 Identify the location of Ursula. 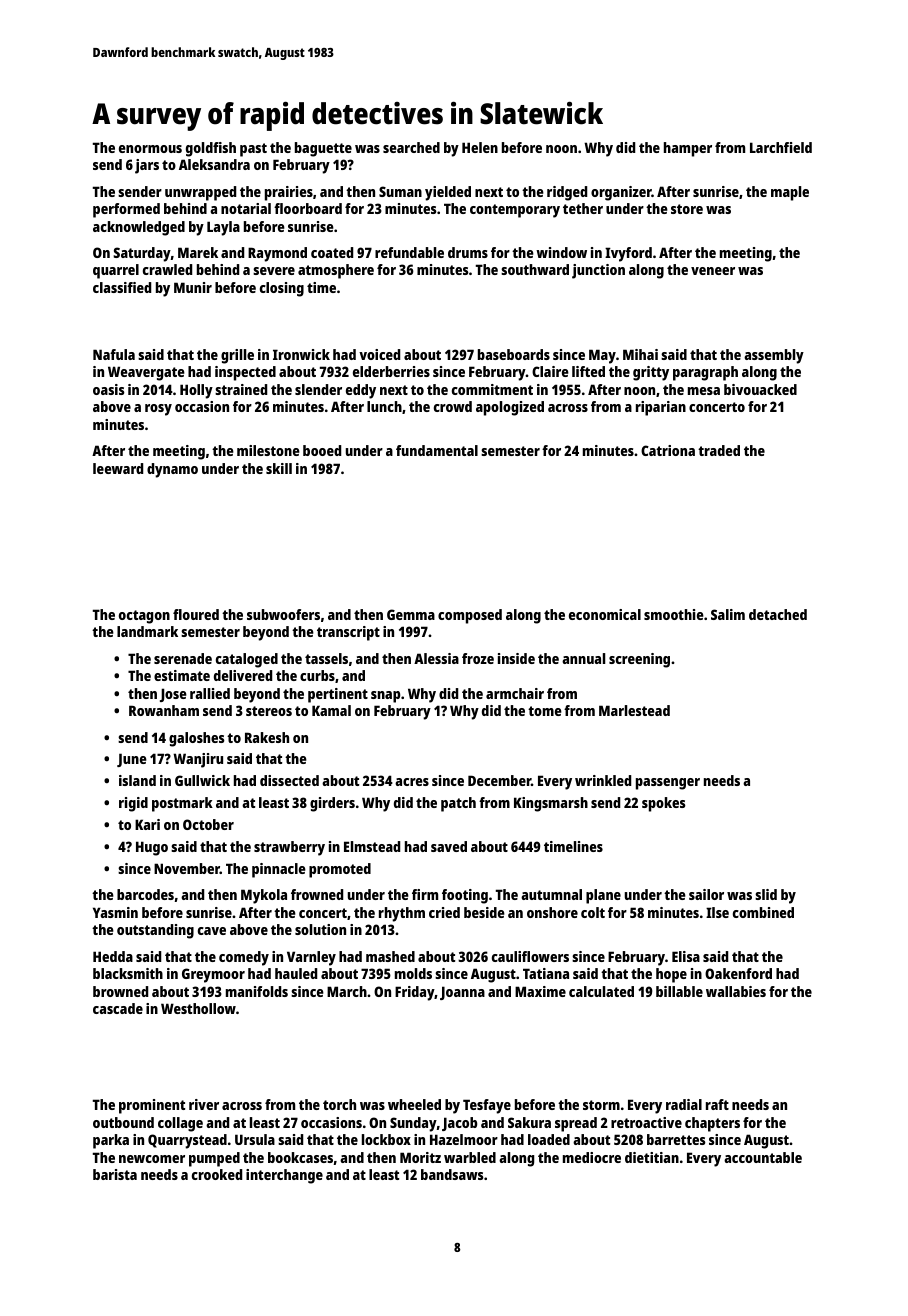
(255, 1139).
